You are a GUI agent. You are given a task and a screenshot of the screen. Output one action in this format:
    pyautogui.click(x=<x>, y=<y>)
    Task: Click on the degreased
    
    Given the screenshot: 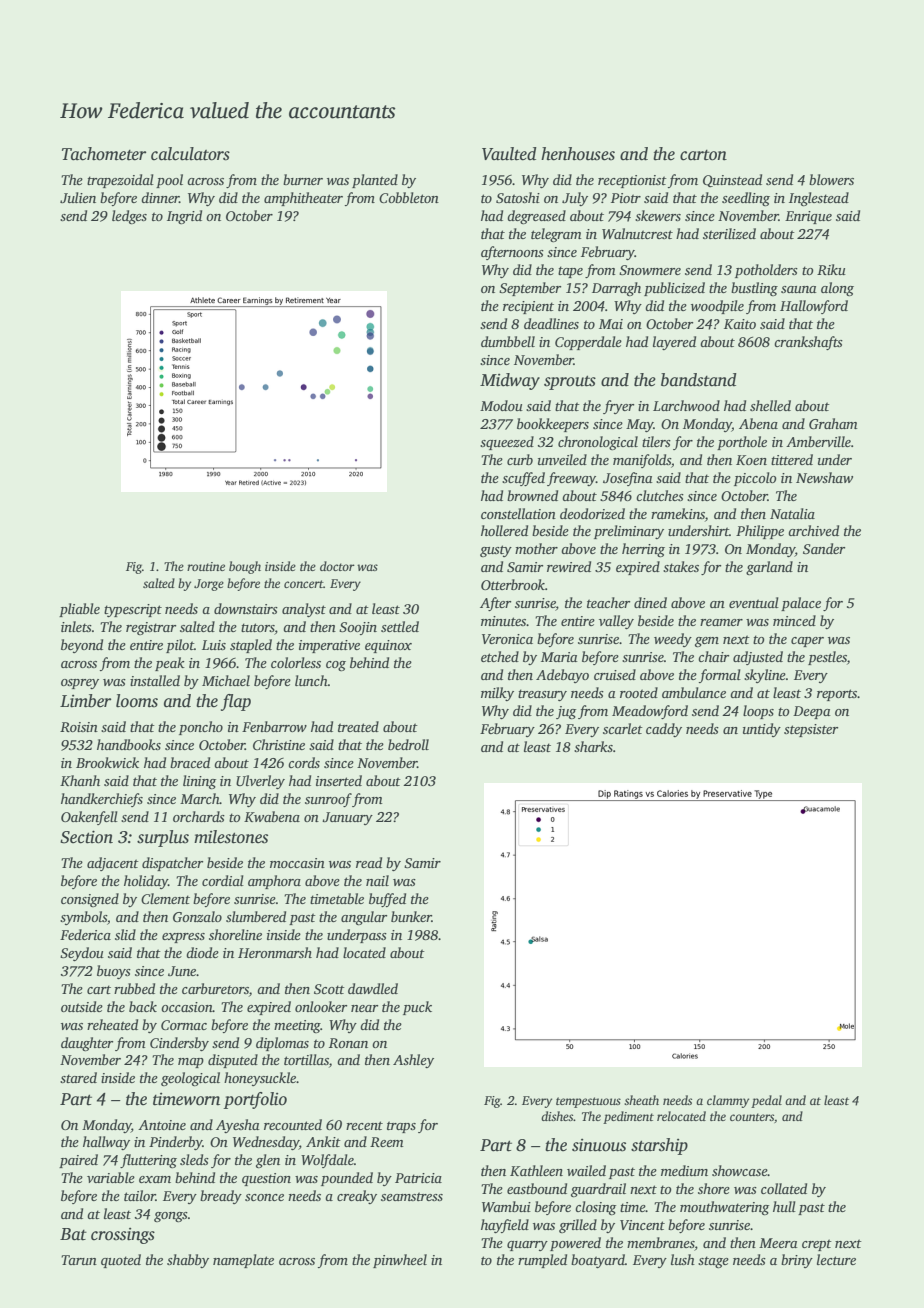 What is the action you would take?
    pyautogui.click(x=536, y=217)
